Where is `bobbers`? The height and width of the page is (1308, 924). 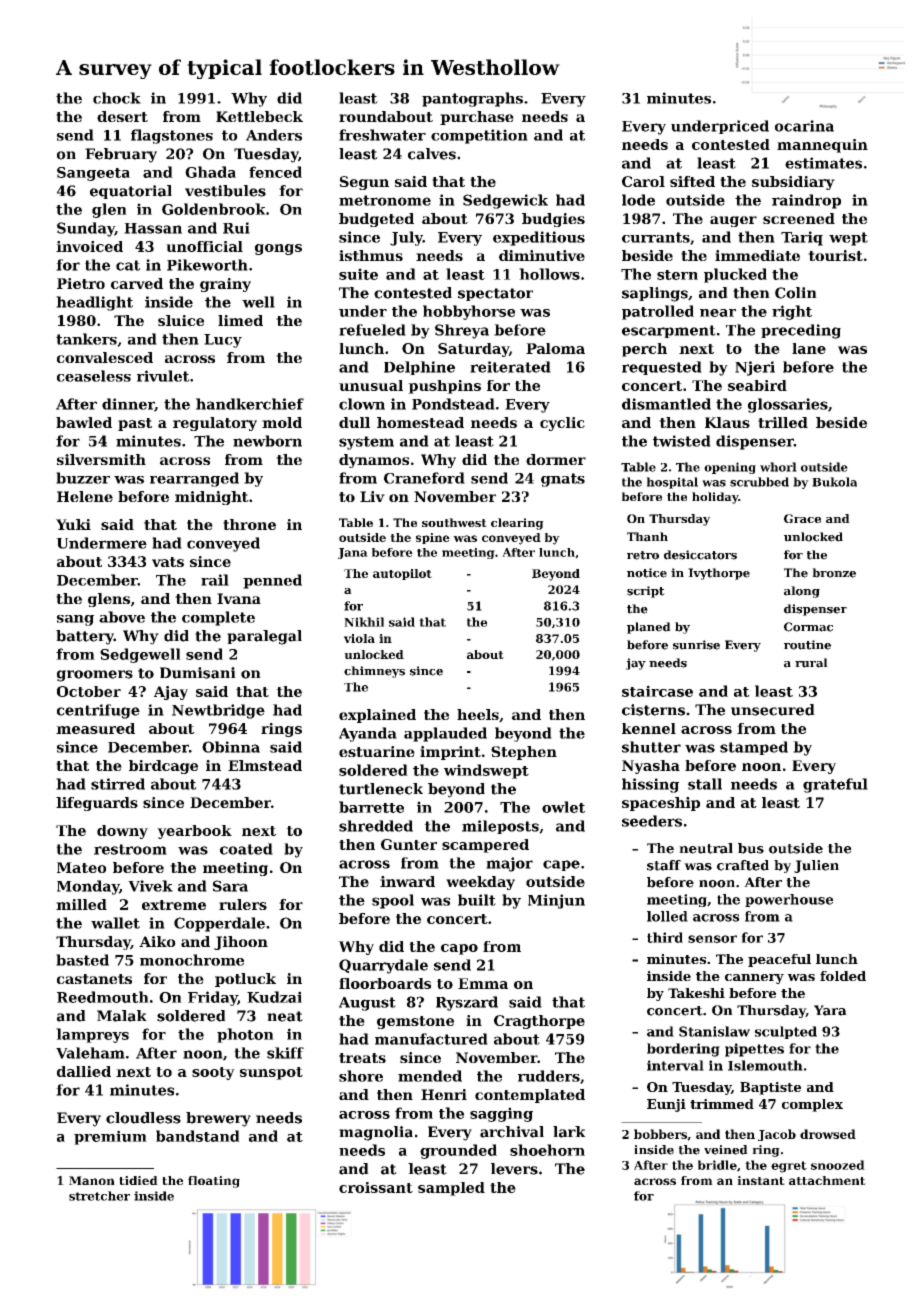
bobbers is located at coordinates (660, 1134).
